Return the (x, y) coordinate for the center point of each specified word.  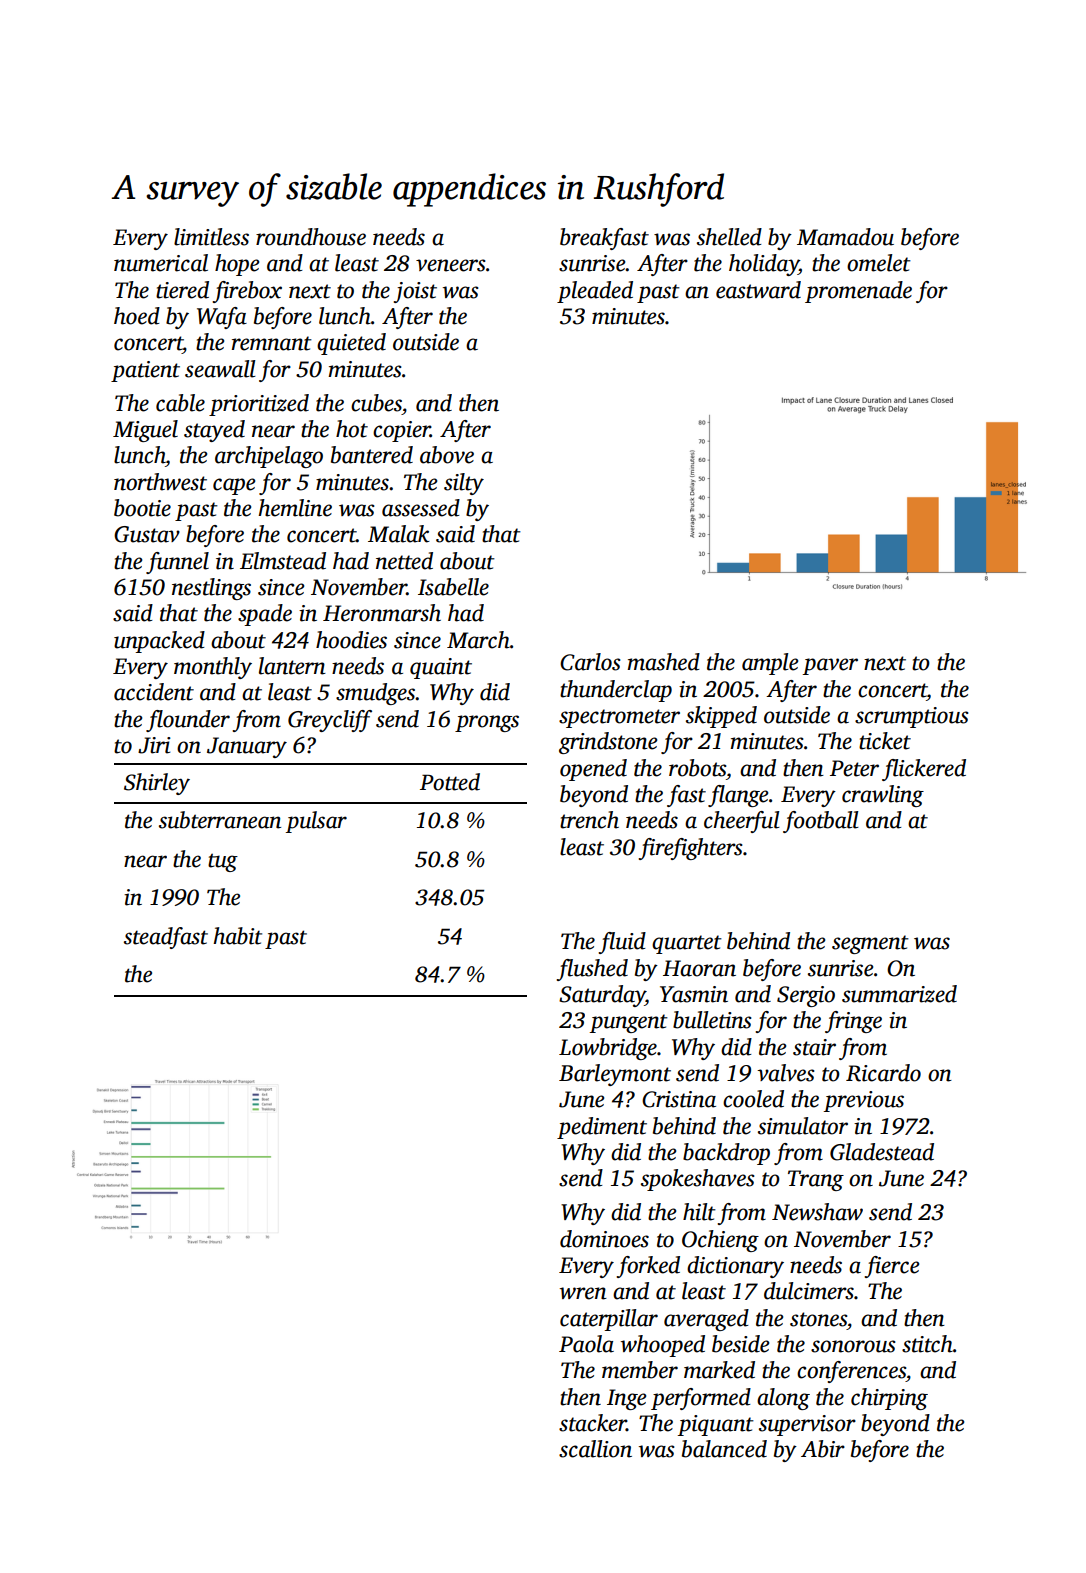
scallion (595, 1449)
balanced (724, 1449)
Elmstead (283, 561)
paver (830, 666)
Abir (823, 1449)
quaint (441, 668)
